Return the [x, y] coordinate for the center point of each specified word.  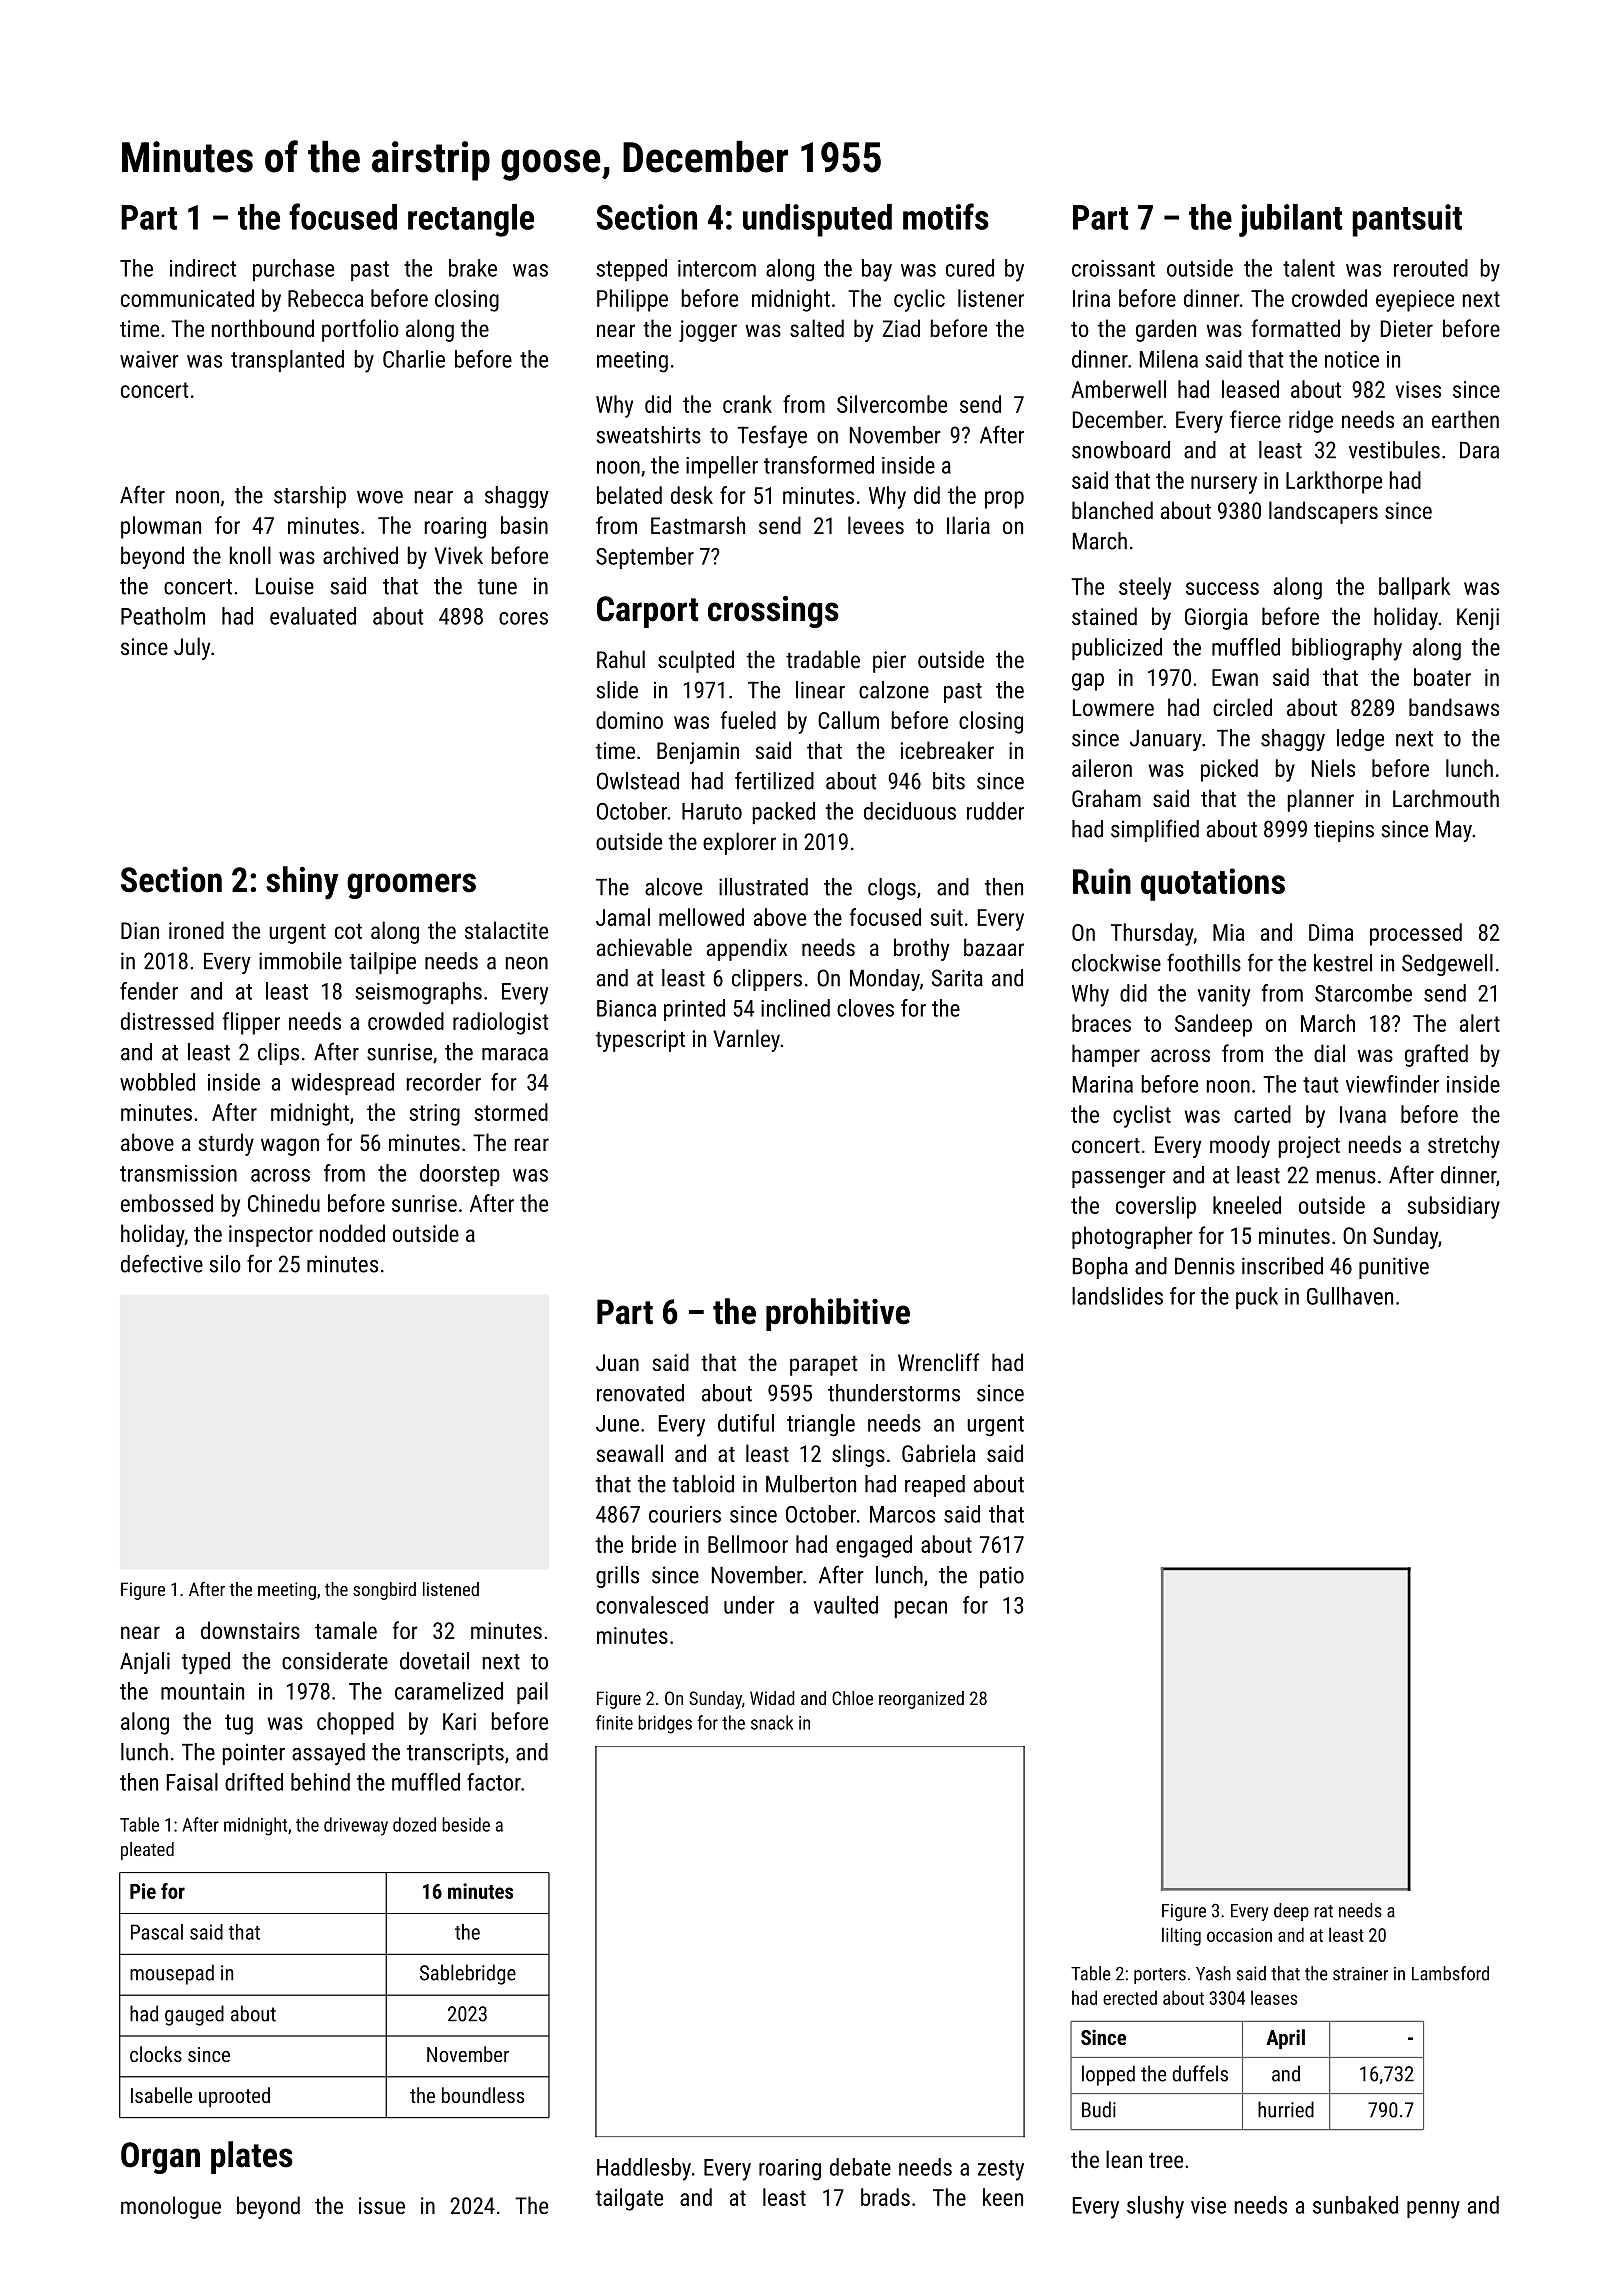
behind [320, 1782]
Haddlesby [644, 2169]
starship [310, 497]
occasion [1239, 1935]
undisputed [817, 220]
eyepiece [1415, 301]
